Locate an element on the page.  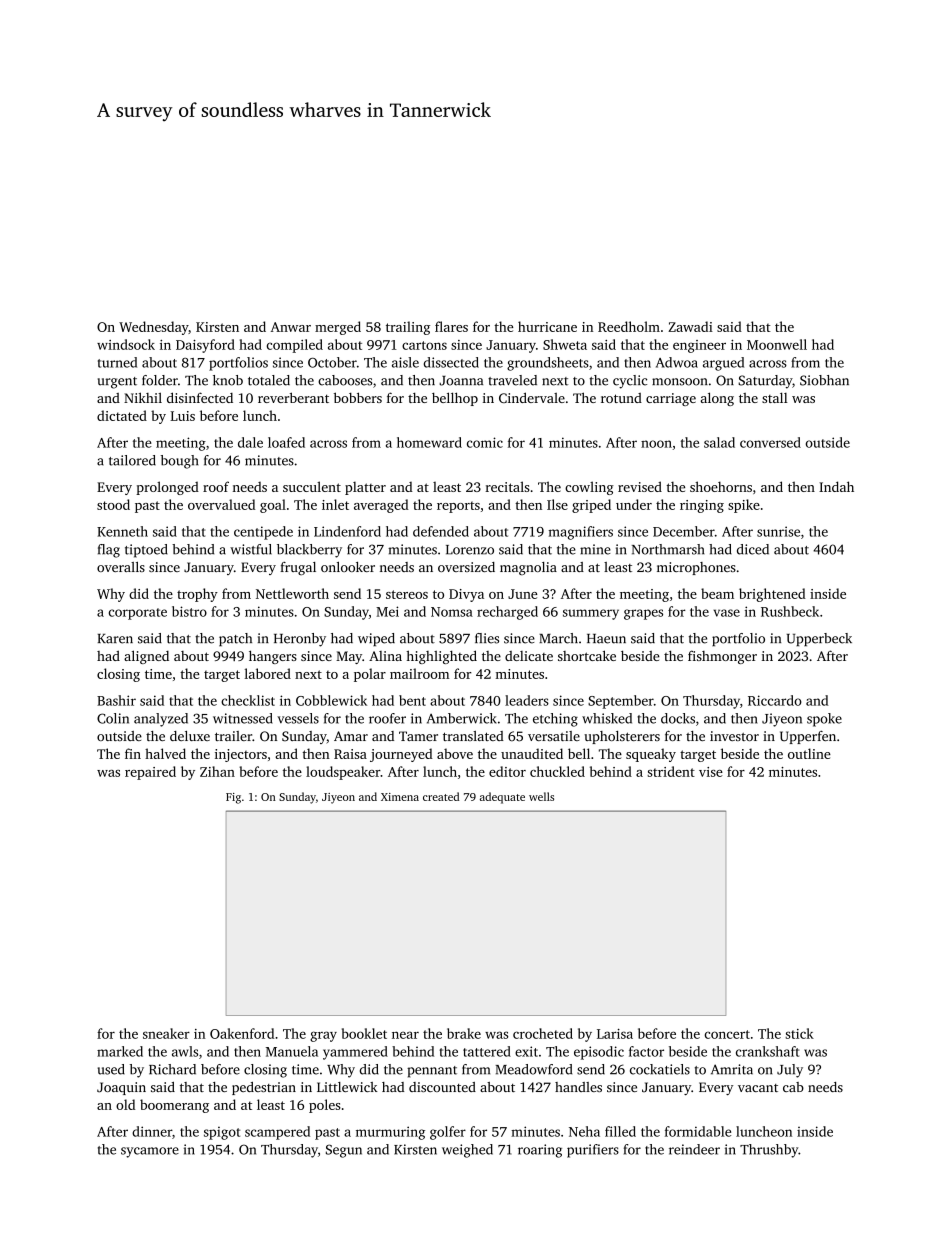
Wednesday is located at coordinates (153, 328).
